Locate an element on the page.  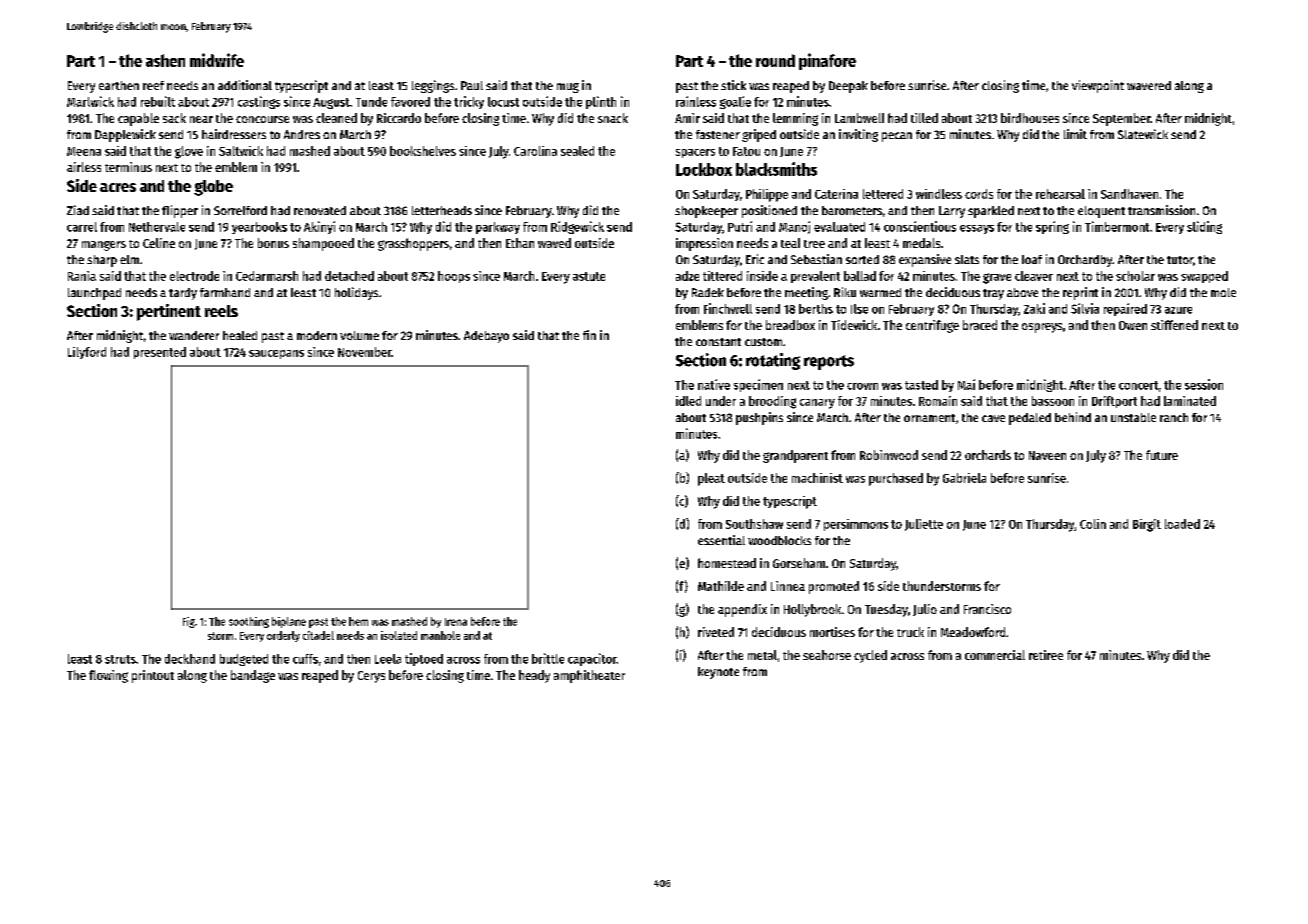
native is located at coordinates (714, 384).
